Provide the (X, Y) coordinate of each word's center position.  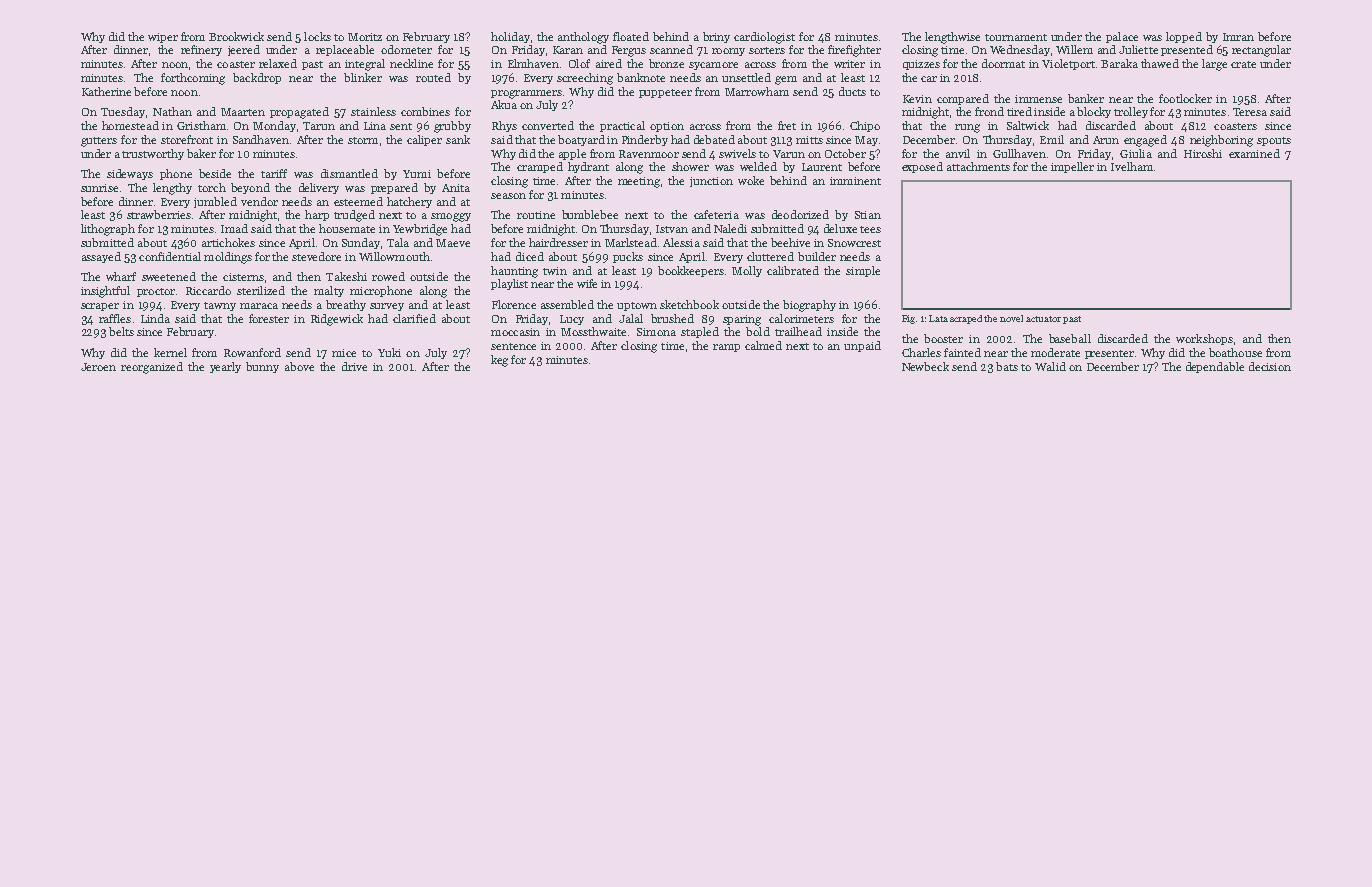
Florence (514, 304)
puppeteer (665, 93)
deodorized (800, 214)
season (508, 196)
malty (329, 291)
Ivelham (1132, 166)
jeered (244, 50)
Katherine (106, 91)
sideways (130, 174)
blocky (1094, 112)
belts (121, 331)
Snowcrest (854, 243)
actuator (1043, 319)
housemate (347, 228)
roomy (728, 52)
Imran (1238, 37)
